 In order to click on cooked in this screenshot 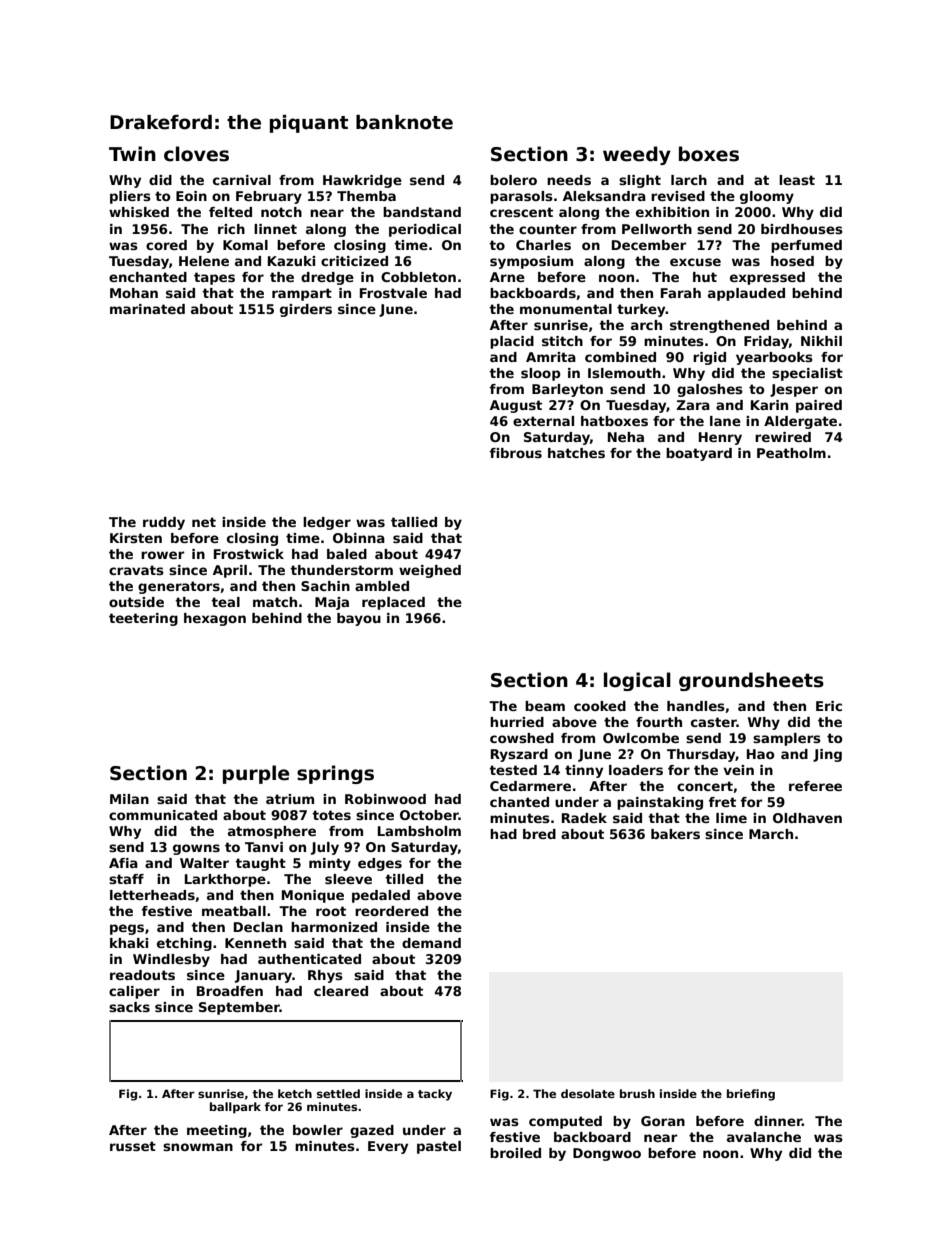, I will do `click(600, 706)`.
